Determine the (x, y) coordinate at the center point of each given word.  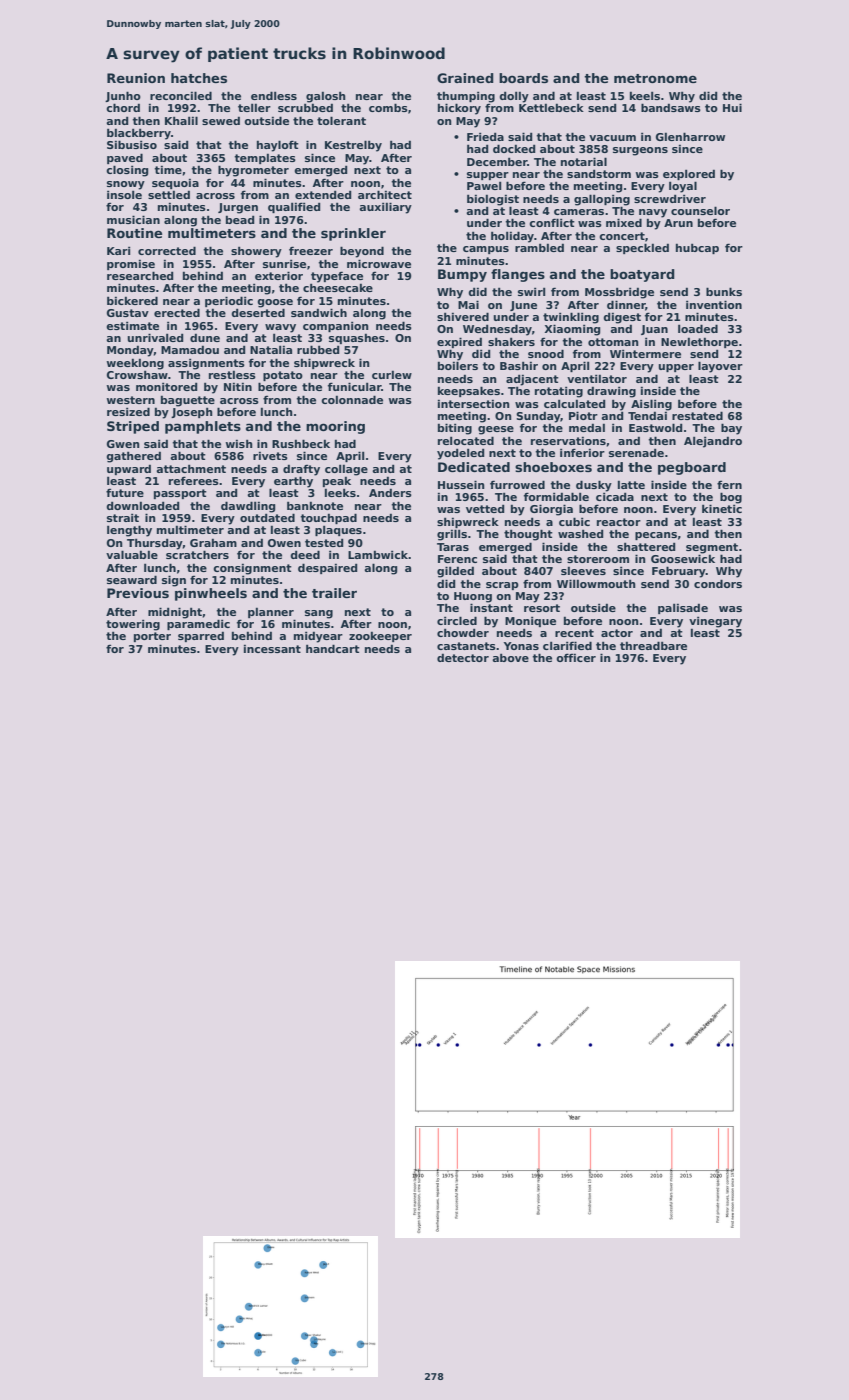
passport (180, 494)
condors (718, 583)
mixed (624, 222)
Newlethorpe (699, 343)
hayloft (278, 146)
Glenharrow (690, 136)
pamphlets (203, 427)
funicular (355, 386)
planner (271, 613)
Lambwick (378, 554)
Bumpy (462, 275)
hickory (459, 109)
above (510, 658)
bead (240, 220)
